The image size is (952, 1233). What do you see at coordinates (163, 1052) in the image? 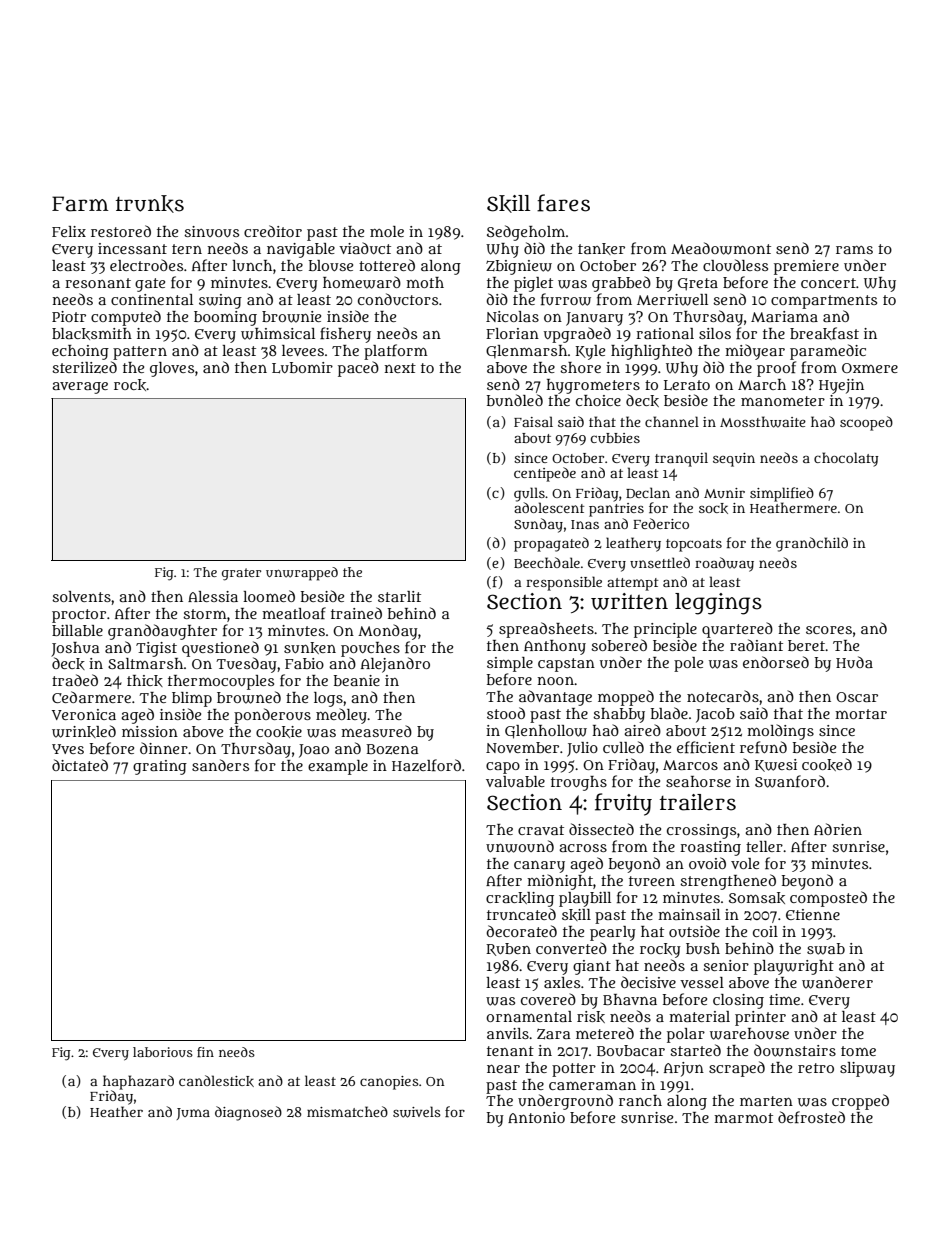
I see `laborious` at bounding box center [163, 1052].
